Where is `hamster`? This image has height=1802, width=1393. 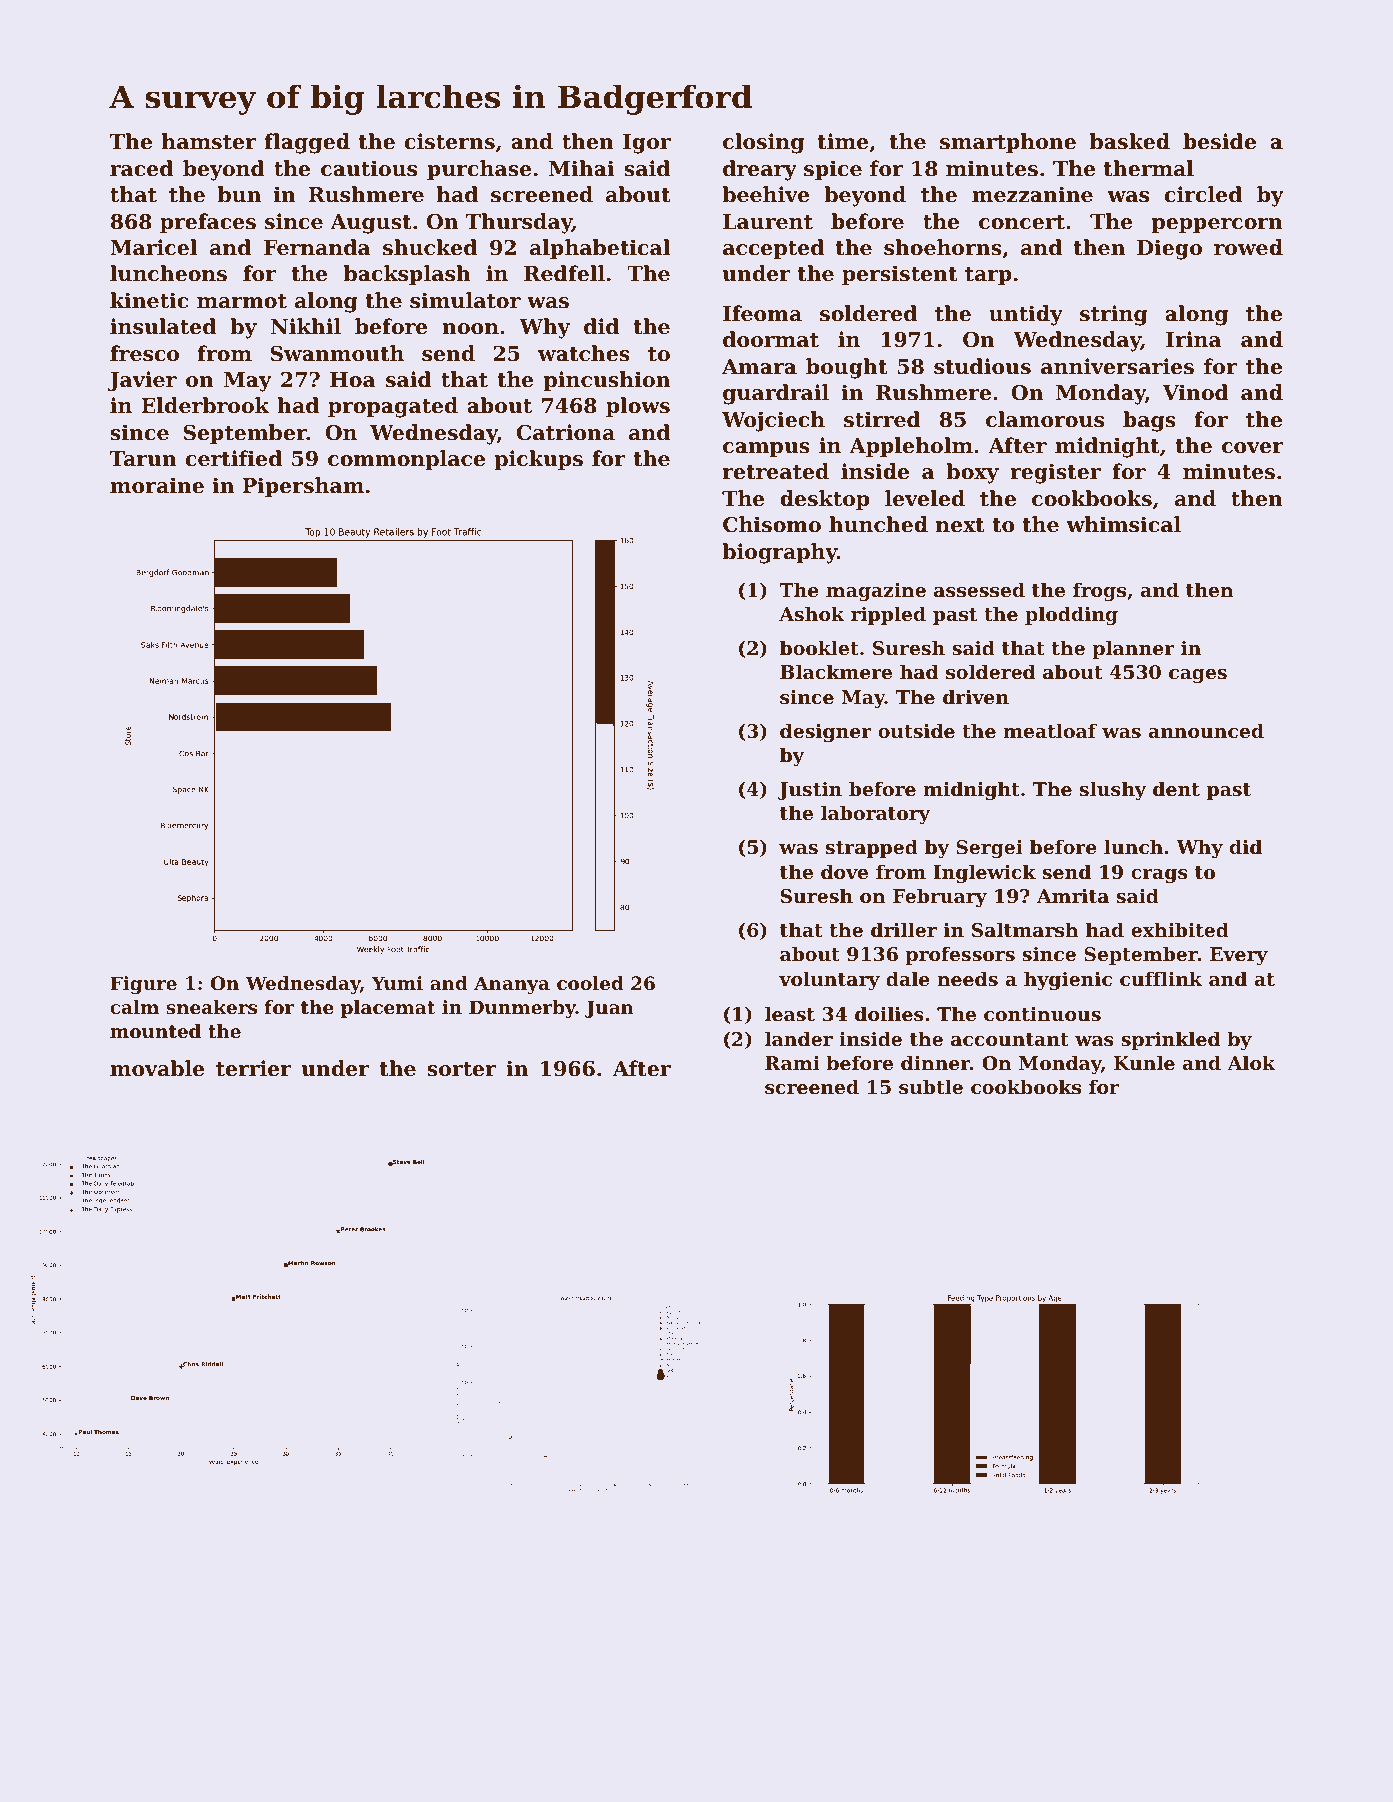
hamster is located at coordinates (209, 141).
